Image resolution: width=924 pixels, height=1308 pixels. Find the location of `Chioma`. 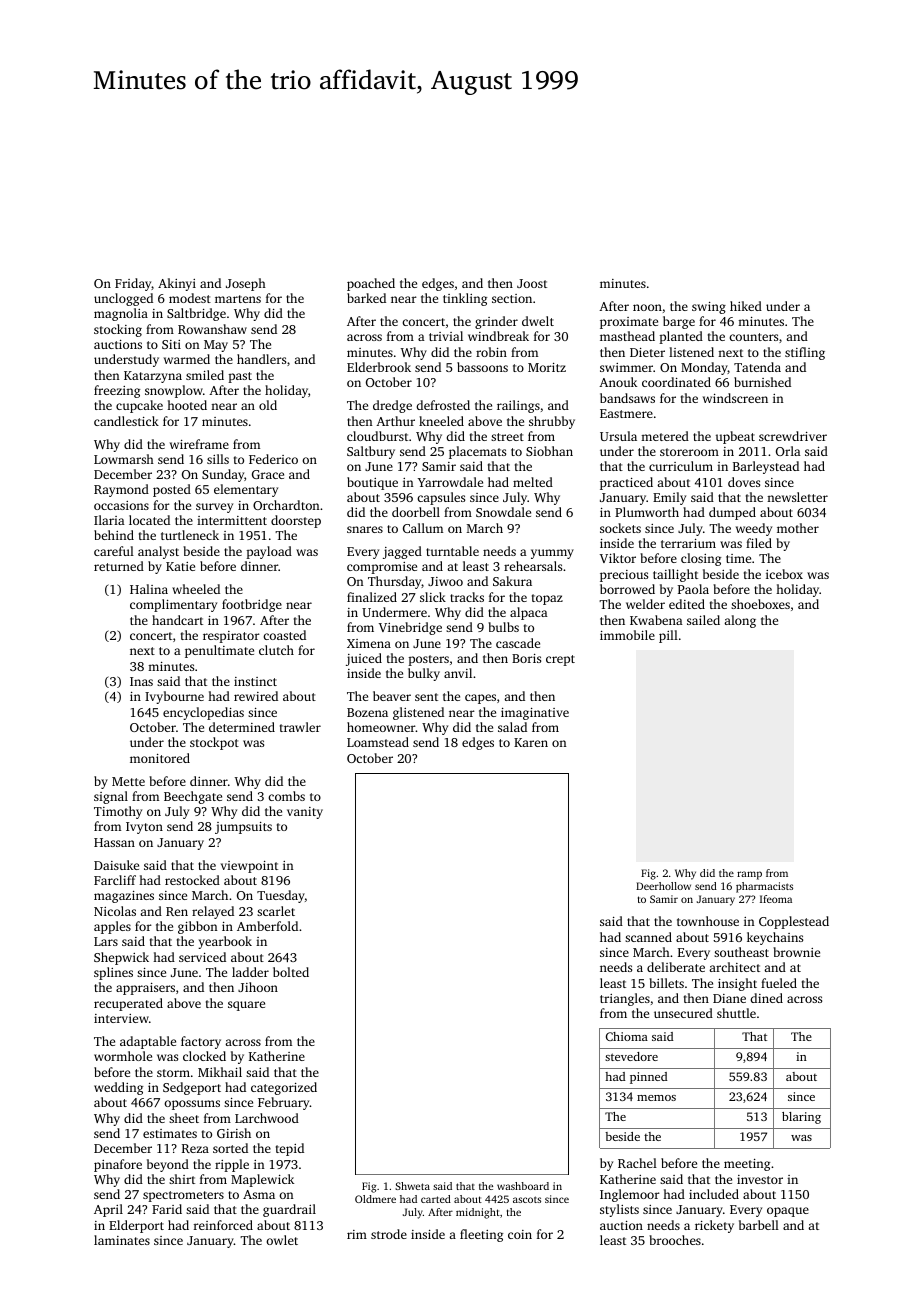

Chioma is located at coordinates (627, 1036).
